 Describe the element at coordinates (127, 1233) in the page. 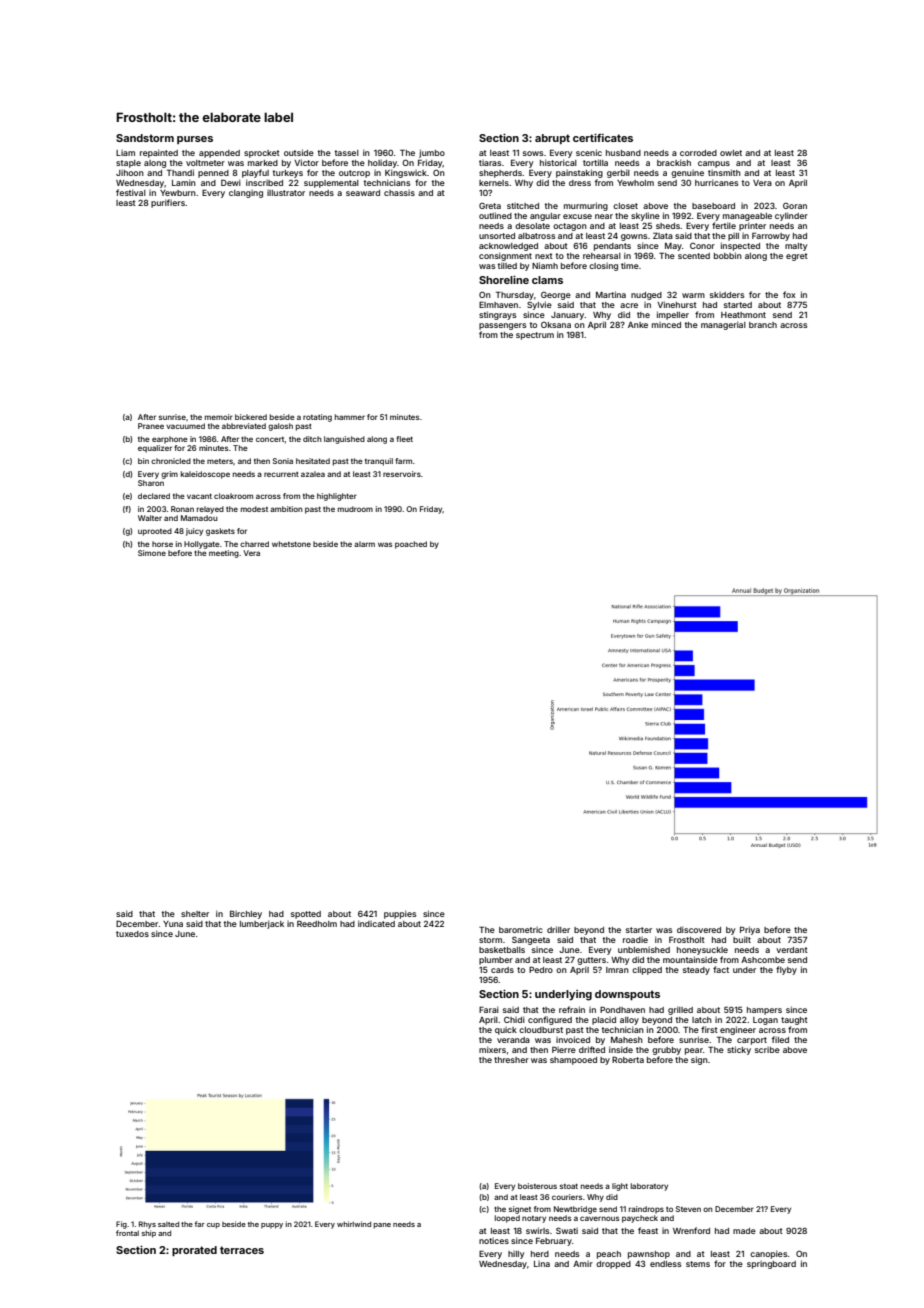

I see `frontal` at that location.
